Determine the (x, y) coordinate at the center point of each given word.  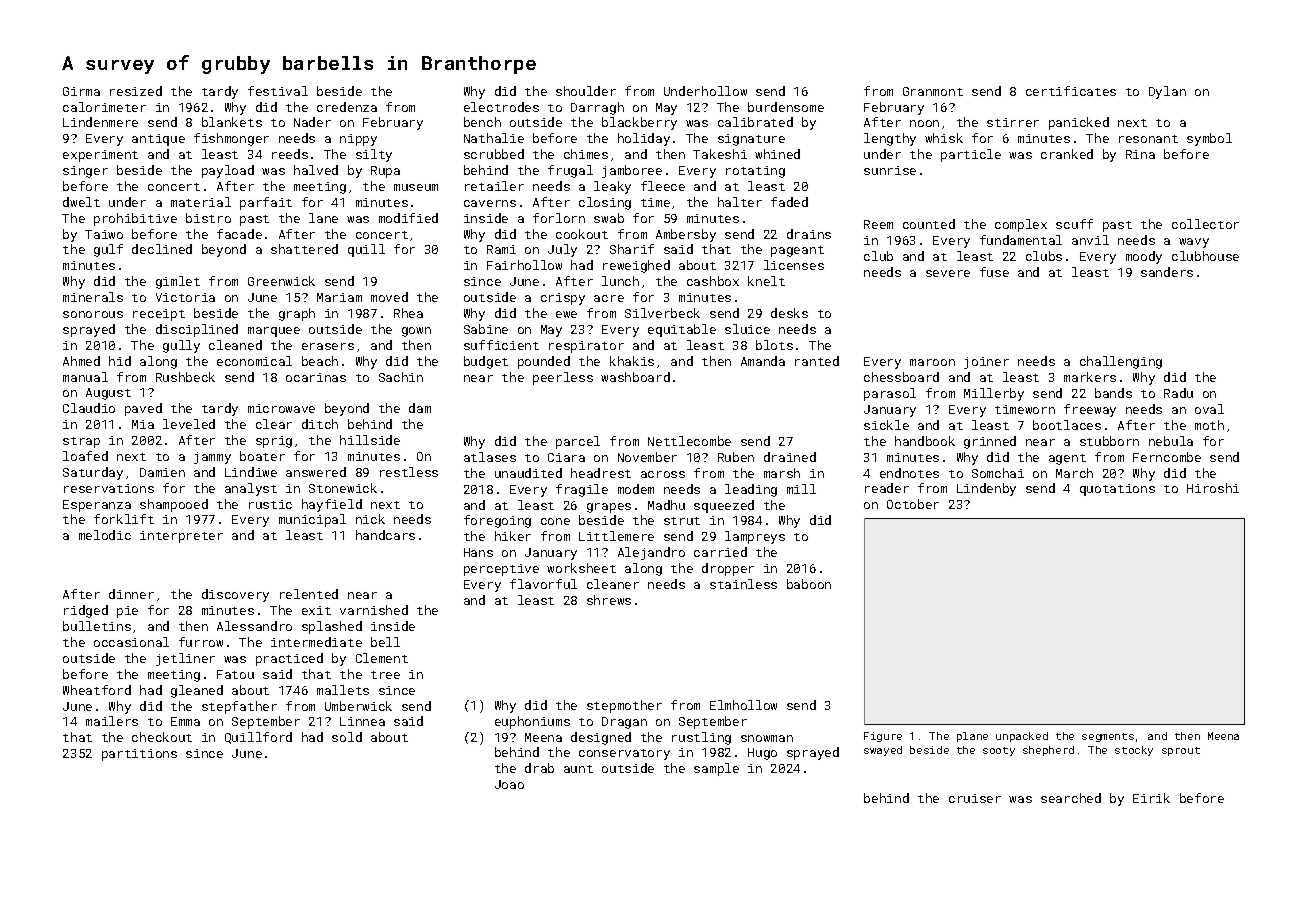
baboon (809, 584)
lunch (620, 281)
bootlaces (1067, 425)
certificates (1071, 91)
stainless (743, 584)
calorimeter (104, 107)
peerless (563, 378)
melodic (105, 535)
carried (720, 552)
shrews (609, 600)
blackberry (639, 123)
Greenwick (281, 281)
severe (948, 273)
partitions (139, 755)
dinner (131, 594)
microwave (281, 408)
